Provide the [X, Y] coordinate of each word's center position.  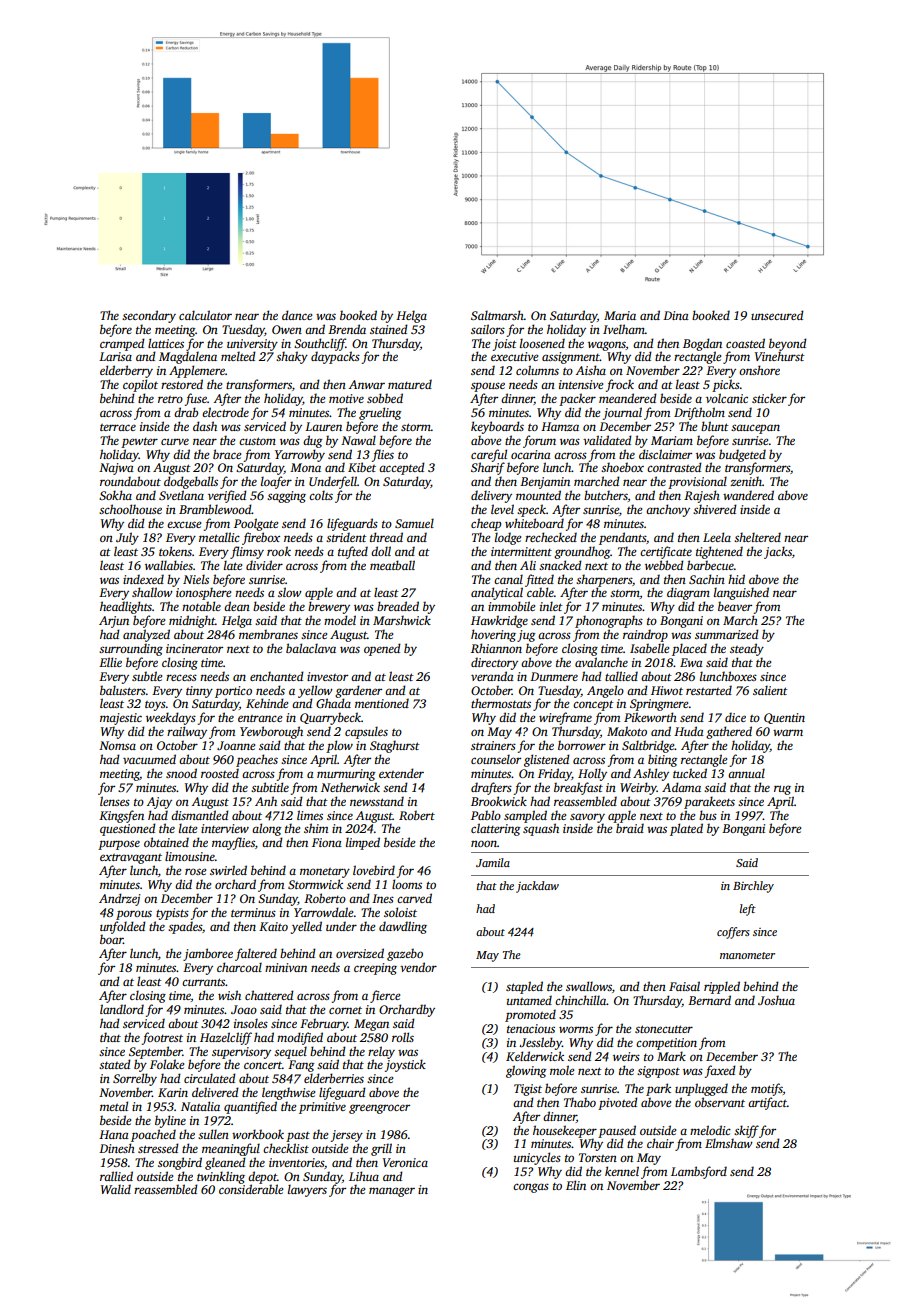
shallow [152, 592]
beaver [735, 606]
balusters [123, 690]
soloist [400, 912]
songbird [180, 1163]
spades [185, 927]
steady [747, 649]
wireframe [565, 718]
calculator [205, 315]
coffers [733, 933]
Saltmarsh [497, 315]
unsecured [777, 315]
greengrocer [379, 1109]
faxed [720, 1071]
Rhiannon [496, 648]
